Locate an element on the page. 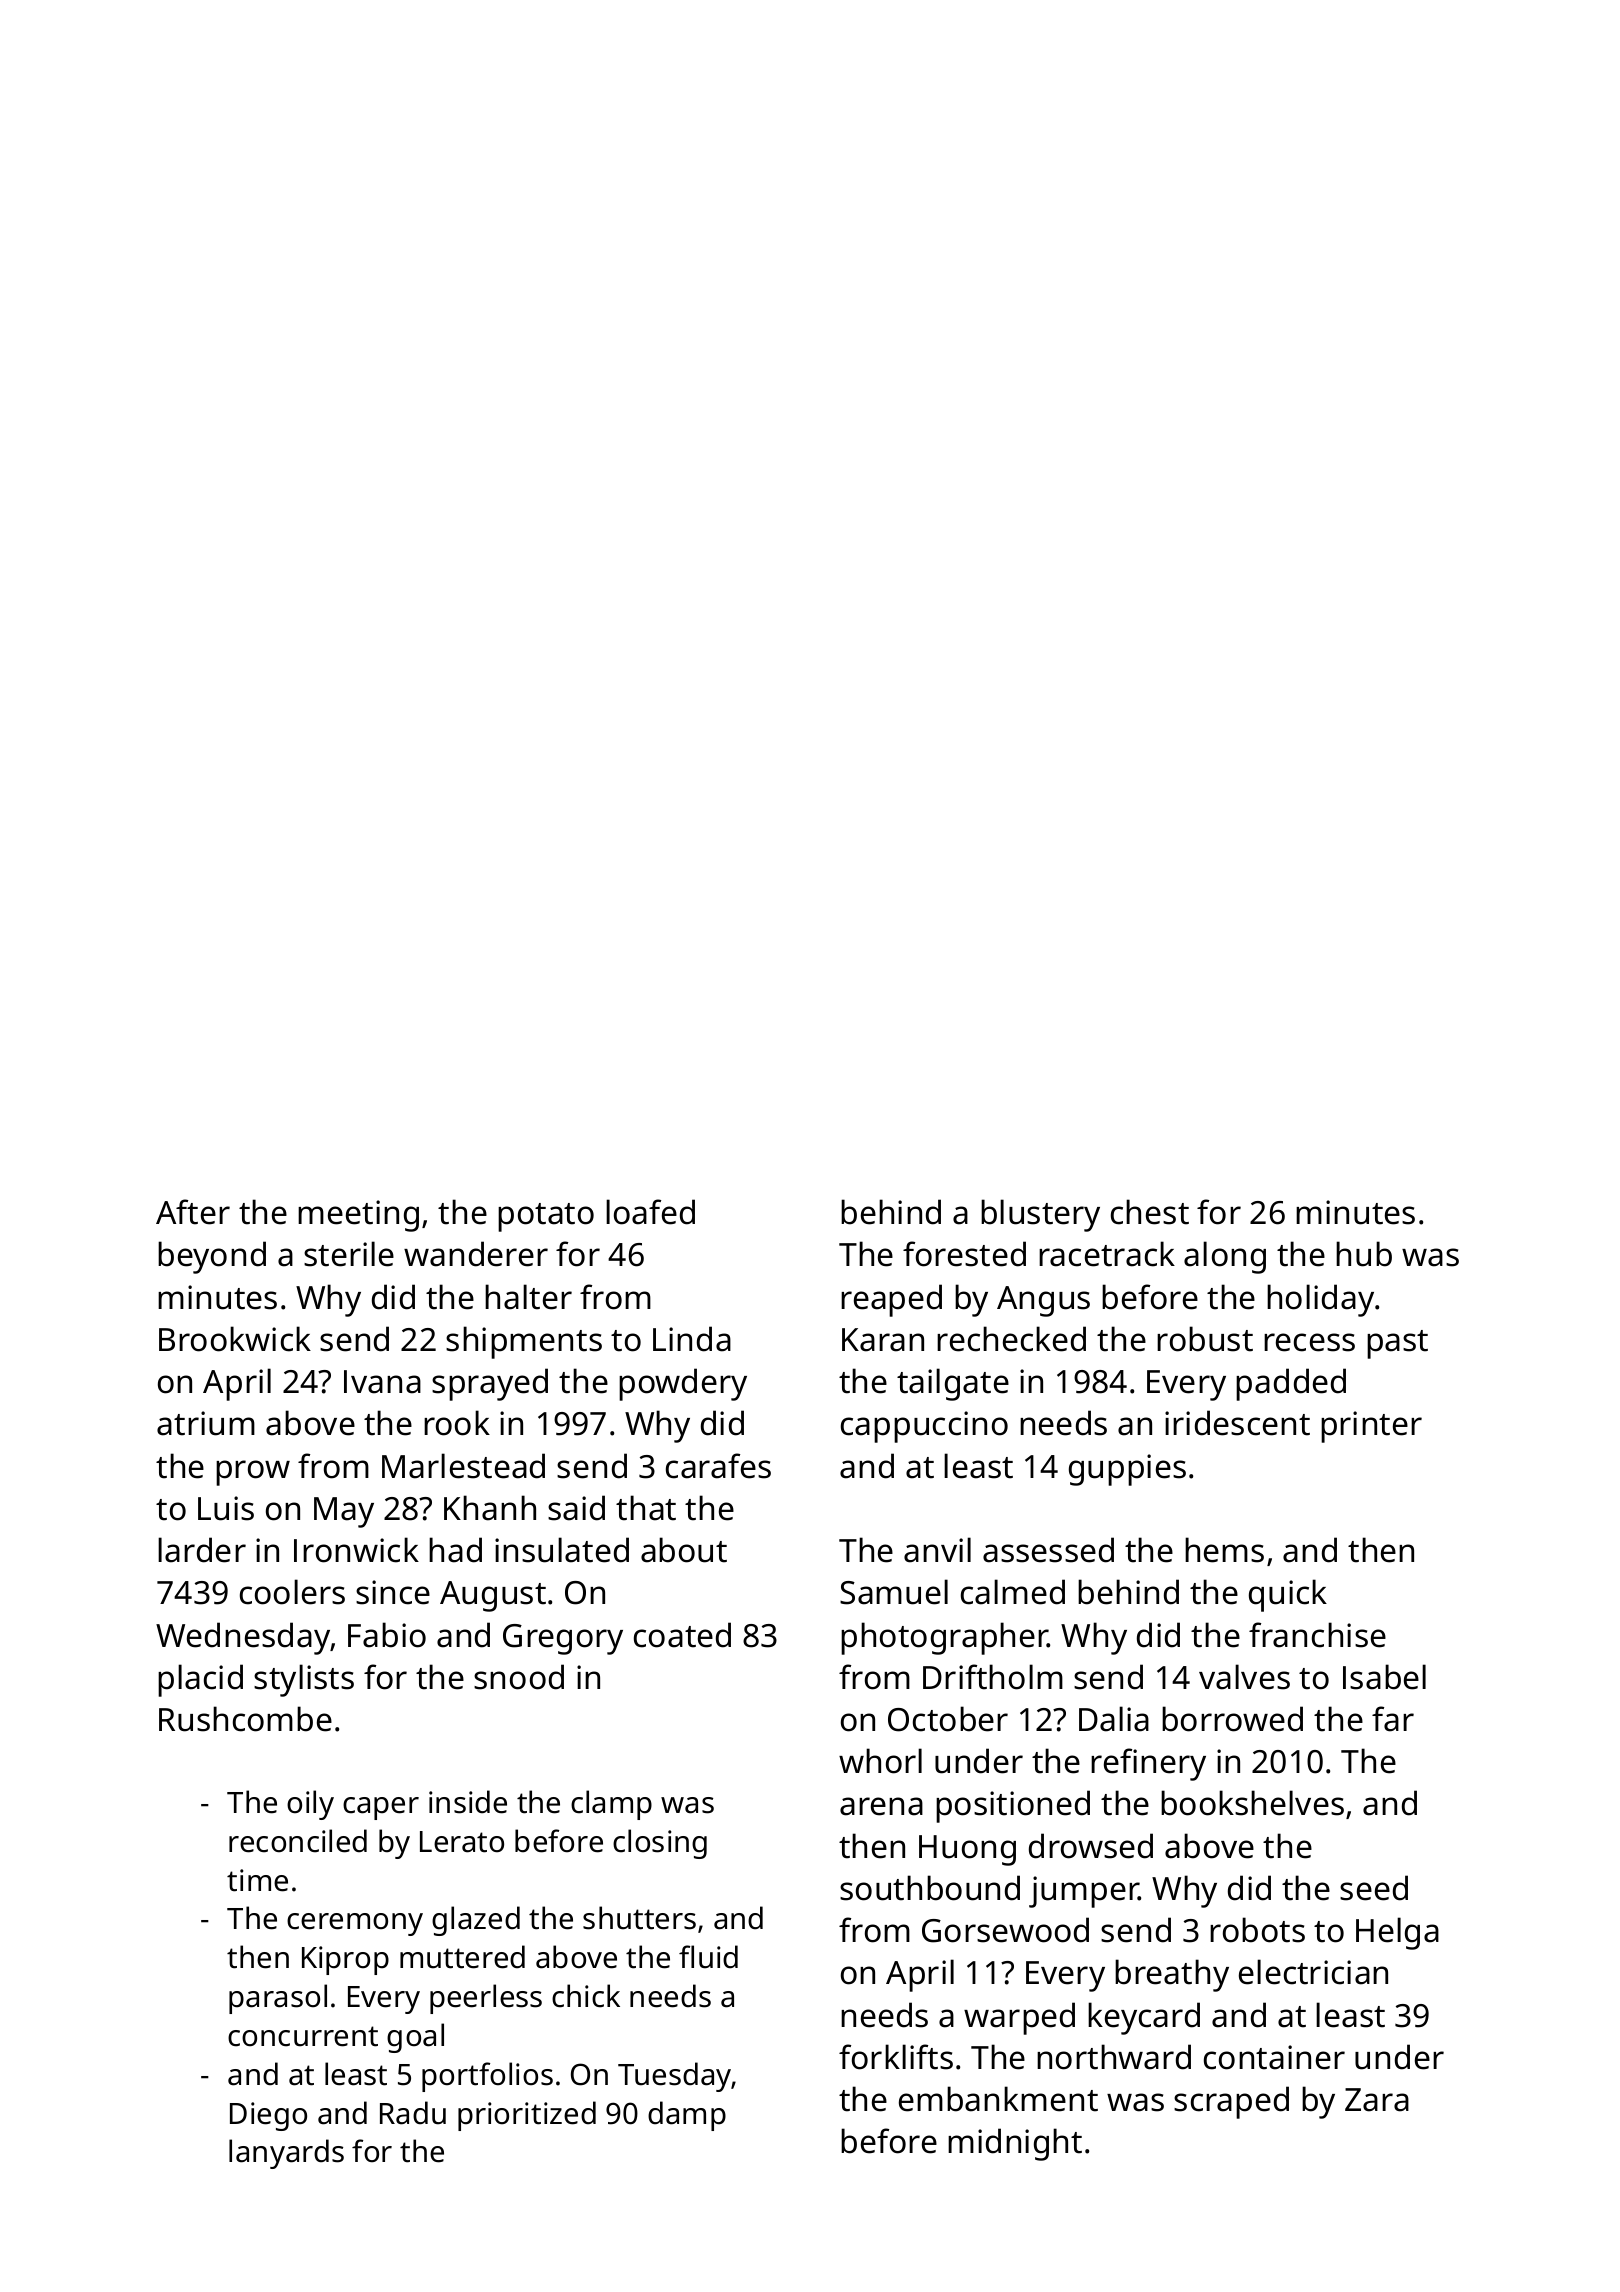 The image size is (1620, 2292). larder is located at coordinates (202, 1550).
